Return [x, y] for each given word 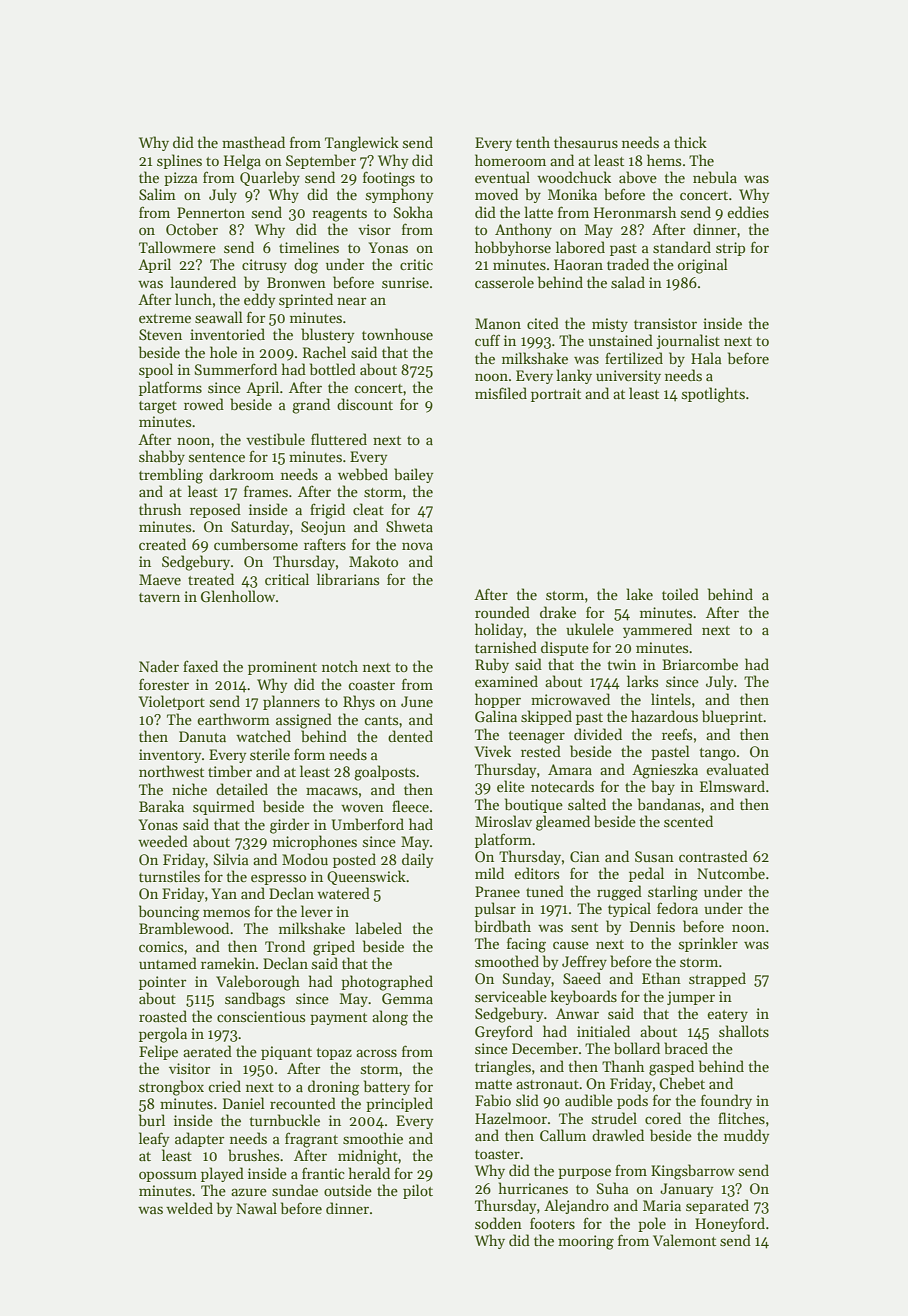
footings [389, 179]
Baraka [161, 806]
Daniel [244, 1103]
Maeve [160, 579]
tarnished [506, 647]
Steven [160, 334]
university [628, 377]
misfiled [501, 393]
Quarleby [270, 178]
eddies [748, 212]
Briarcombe [700, 664]
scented [688, 821]
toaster [497, 1154]
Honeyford [730, 1224]
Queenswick [366, 877]
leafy [154, 1139]
